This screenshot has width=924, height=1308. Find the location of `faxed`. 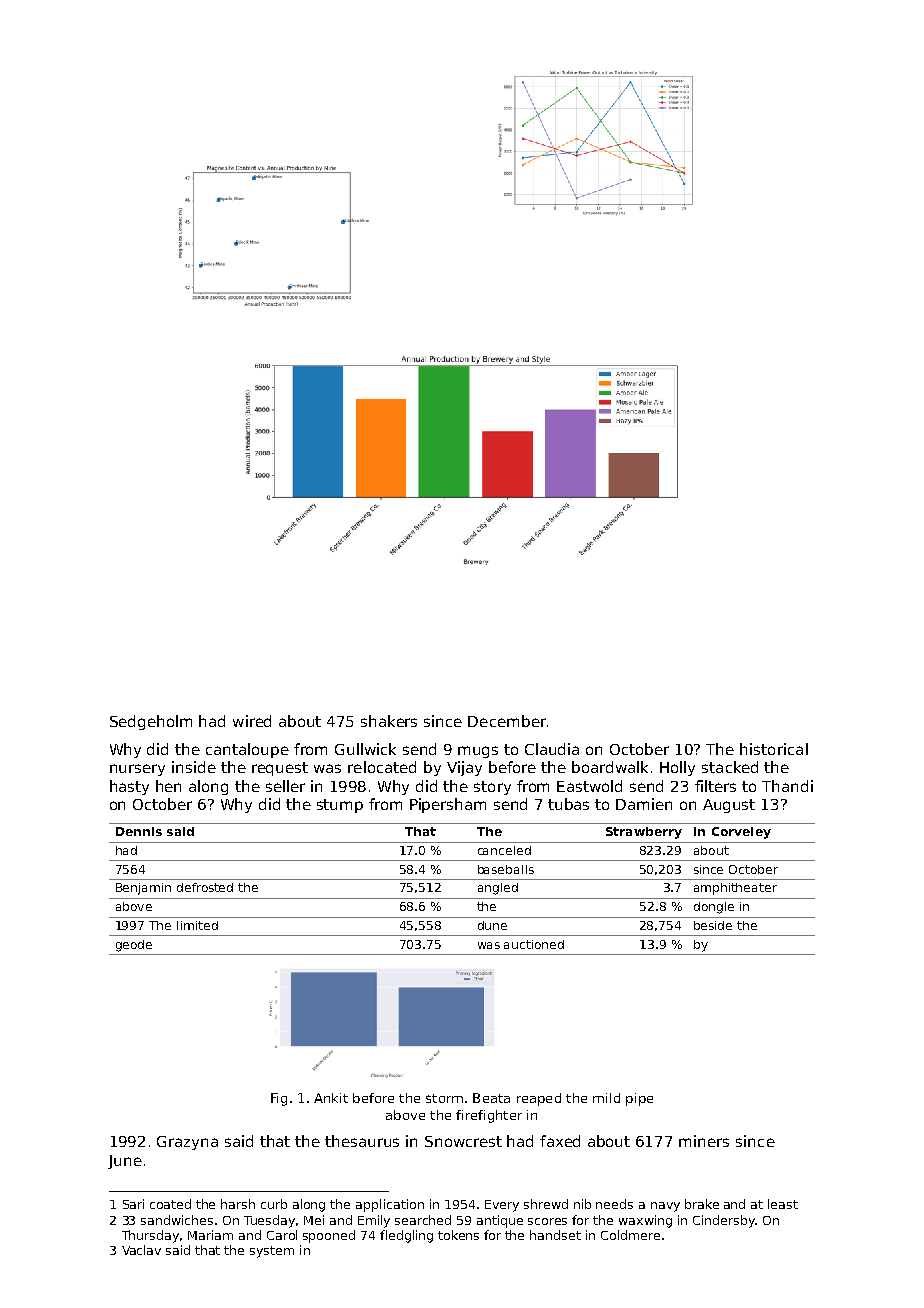

faxed is located at coordinates (560, 1141).
